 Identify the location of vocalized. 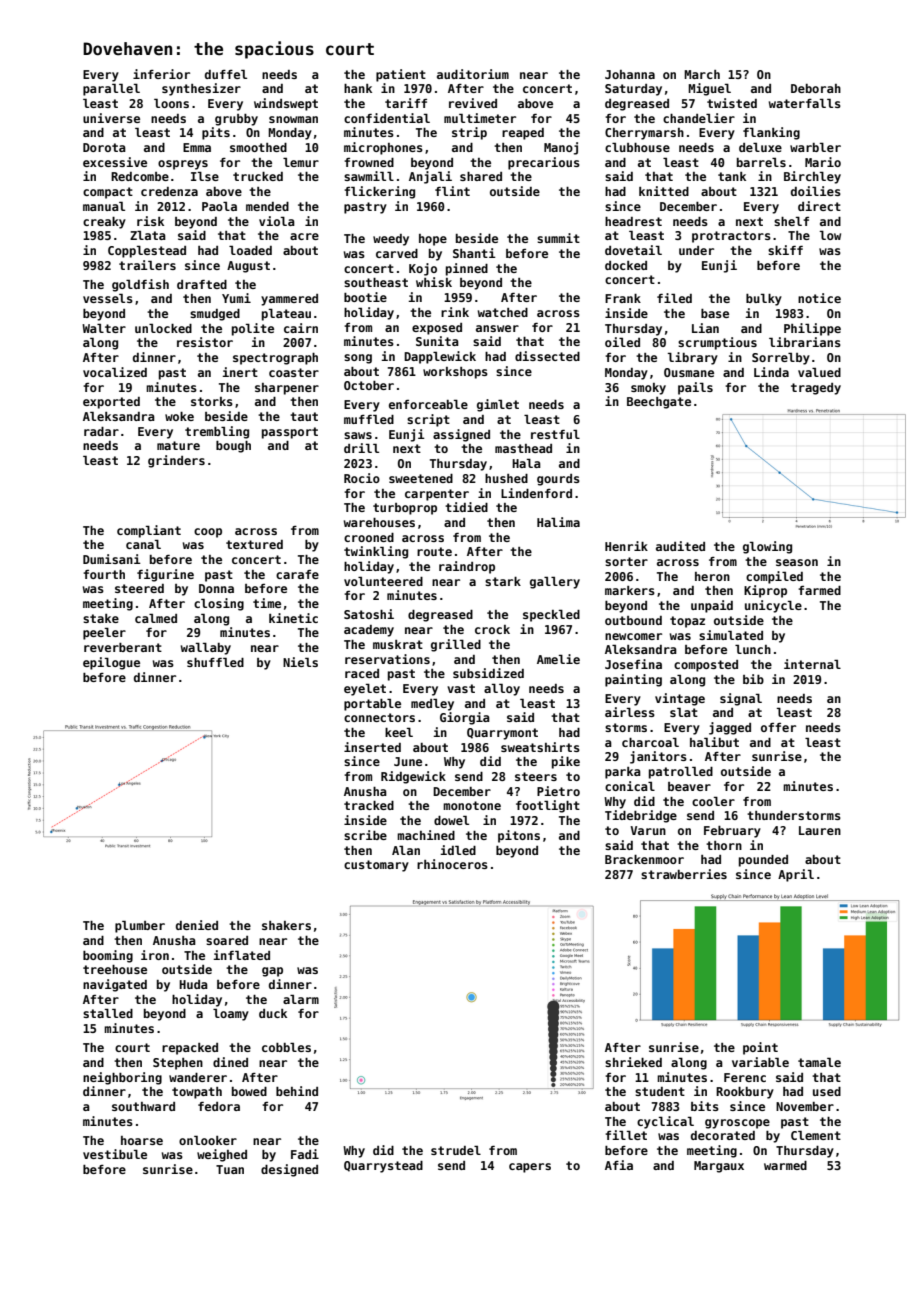
(115, 372).
